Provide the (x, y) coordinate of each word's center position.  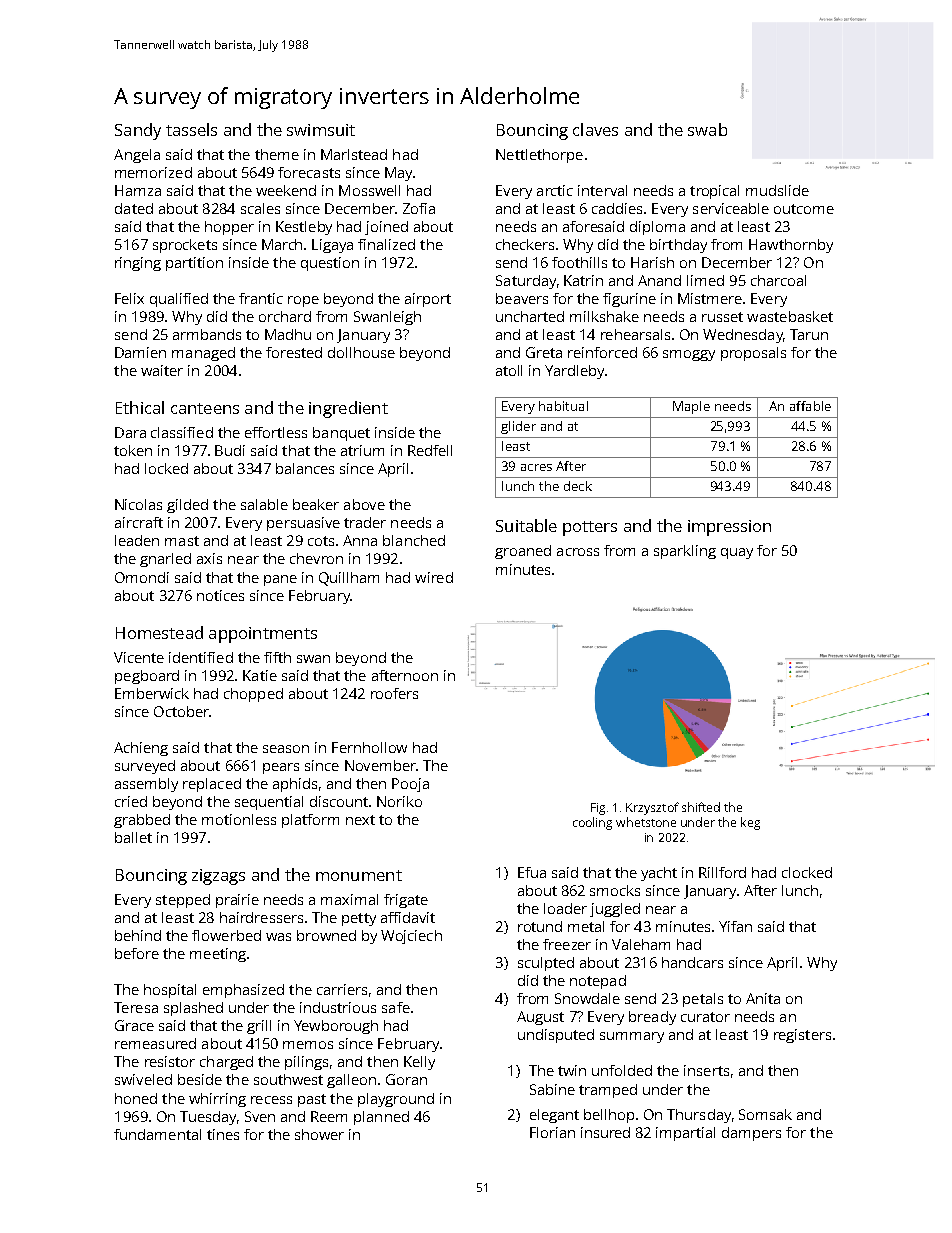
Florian (552, 1132)
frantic (261, 298)
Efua (532, 872)
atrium (362, 450)
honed (136, 1098)
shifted (701, 807)
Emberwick (152, 693)
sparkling (685, 552)
